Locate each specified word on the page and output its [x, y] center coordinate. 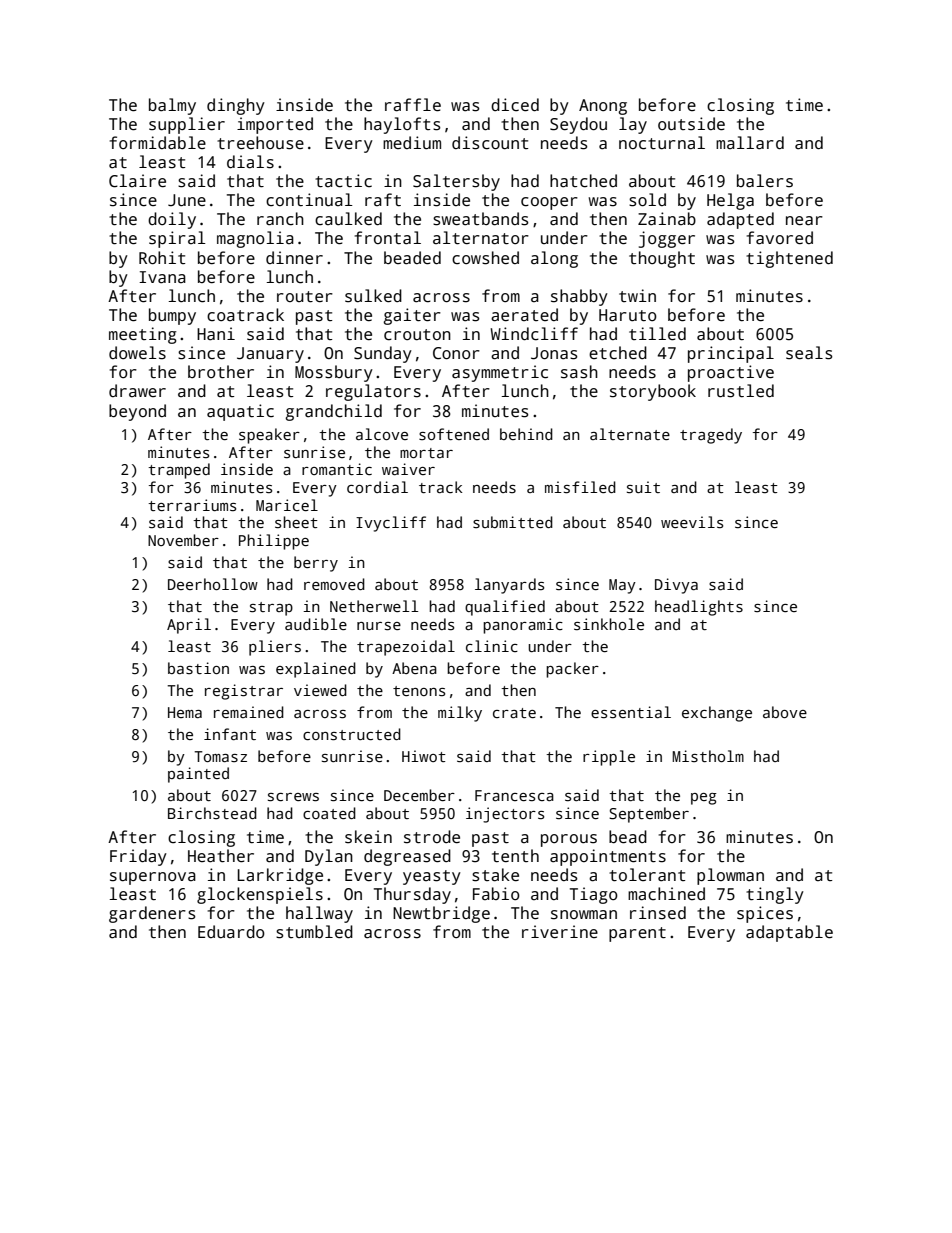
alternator [481, 238]
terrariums [192, 505]
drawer [137, 390]
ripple [609, 758]
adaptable [789, 933]
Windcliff [534, 334]
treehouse [260, 143]
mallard [750, 143]
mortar [426, 453]
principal [731, 354]
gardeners [152, 914]
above [785, 712]
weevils [692, 522]
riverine [560, 931]
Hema [185, 712]
